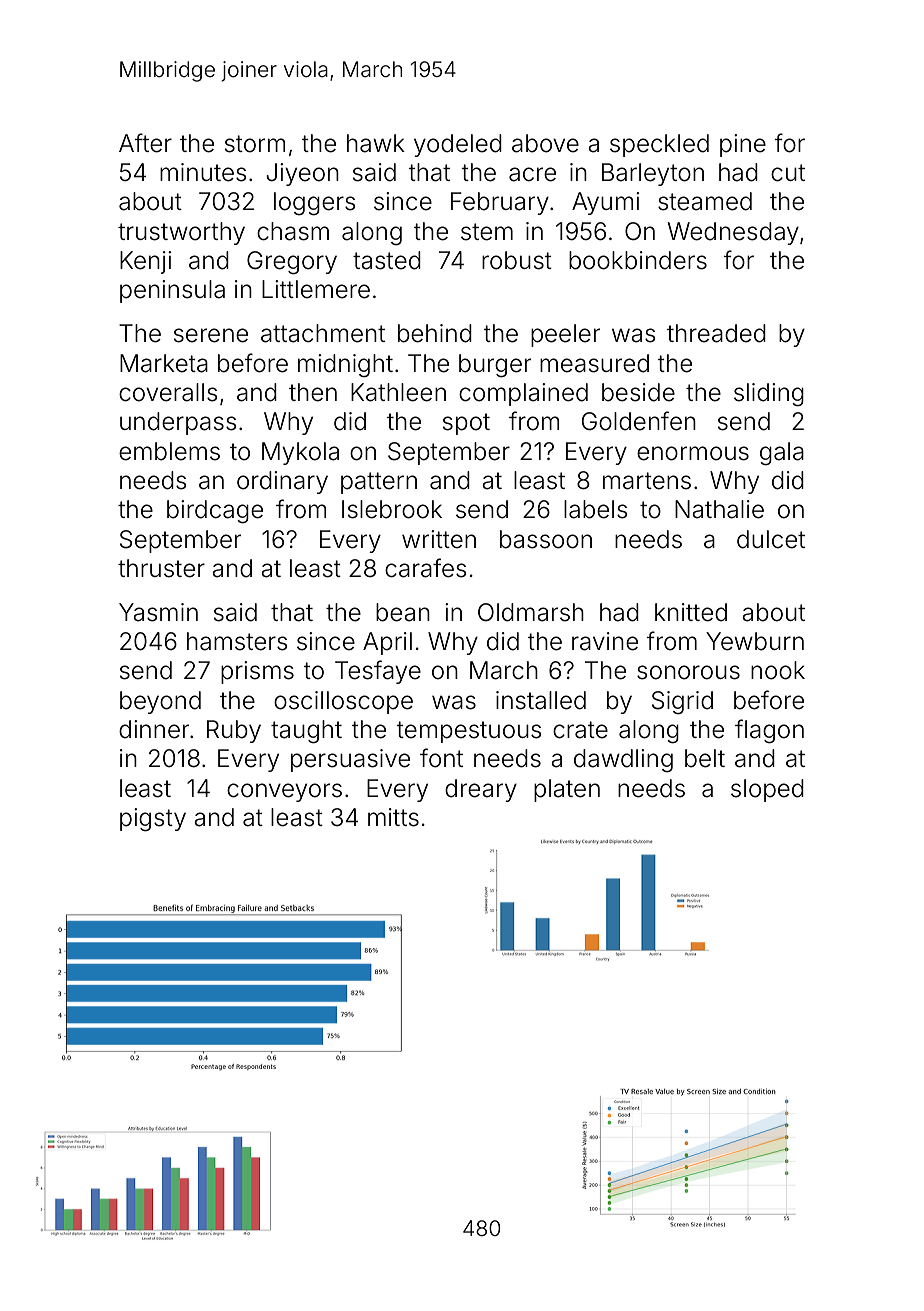  Describe the element at coordinates (435, 333) in the image. I see `behind` at that location.
